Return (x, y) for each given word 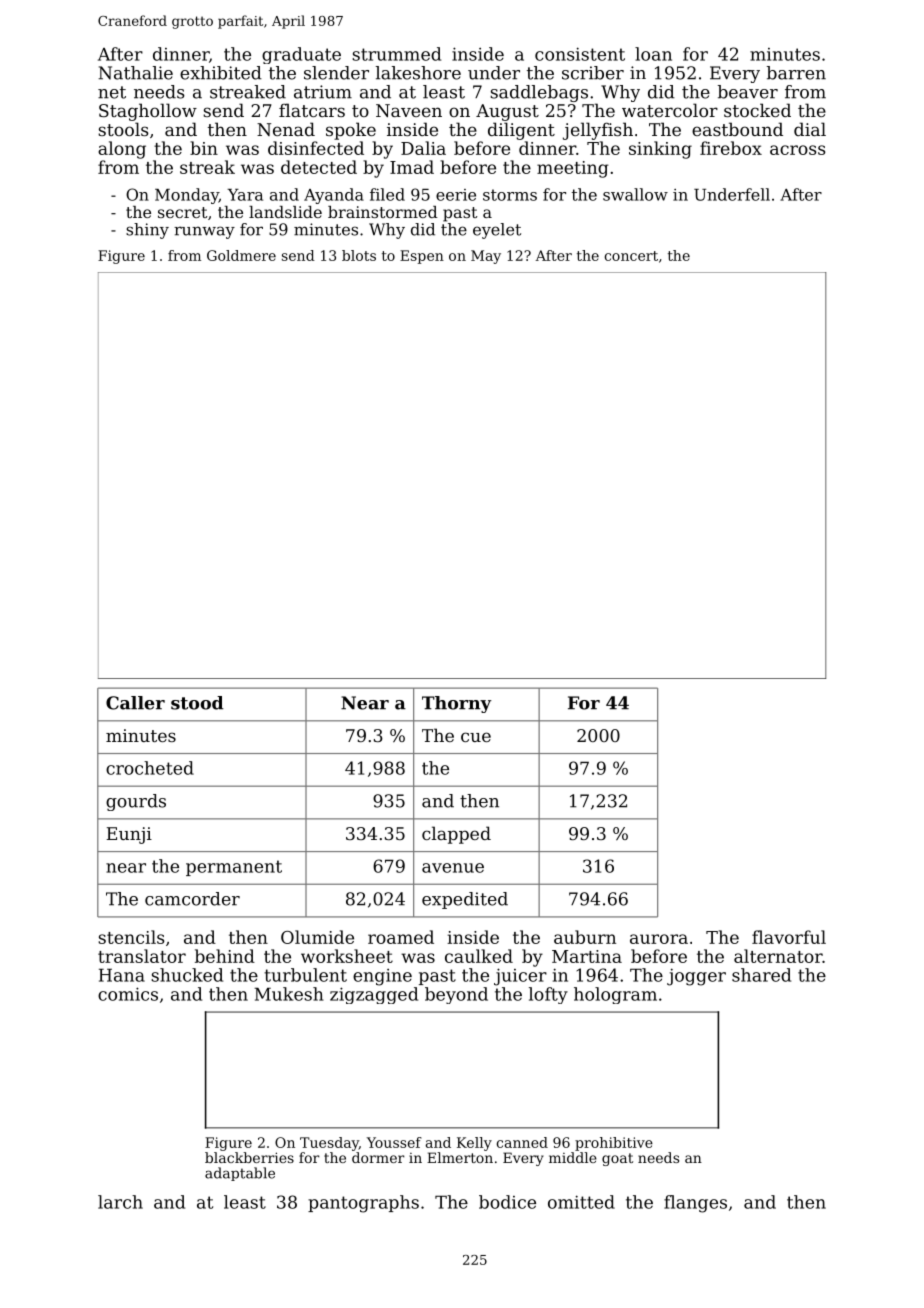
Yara (245, 195)
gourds (136, 802)
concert (631, 256)
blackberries (249, 1157)
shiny (147, 231)
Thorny (457, 704)
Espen (422, 257)
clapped (456, 835)
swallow (635, 194)
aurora (659, 939)
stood (197, 703)
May (486, 257)
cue (476, 737)
